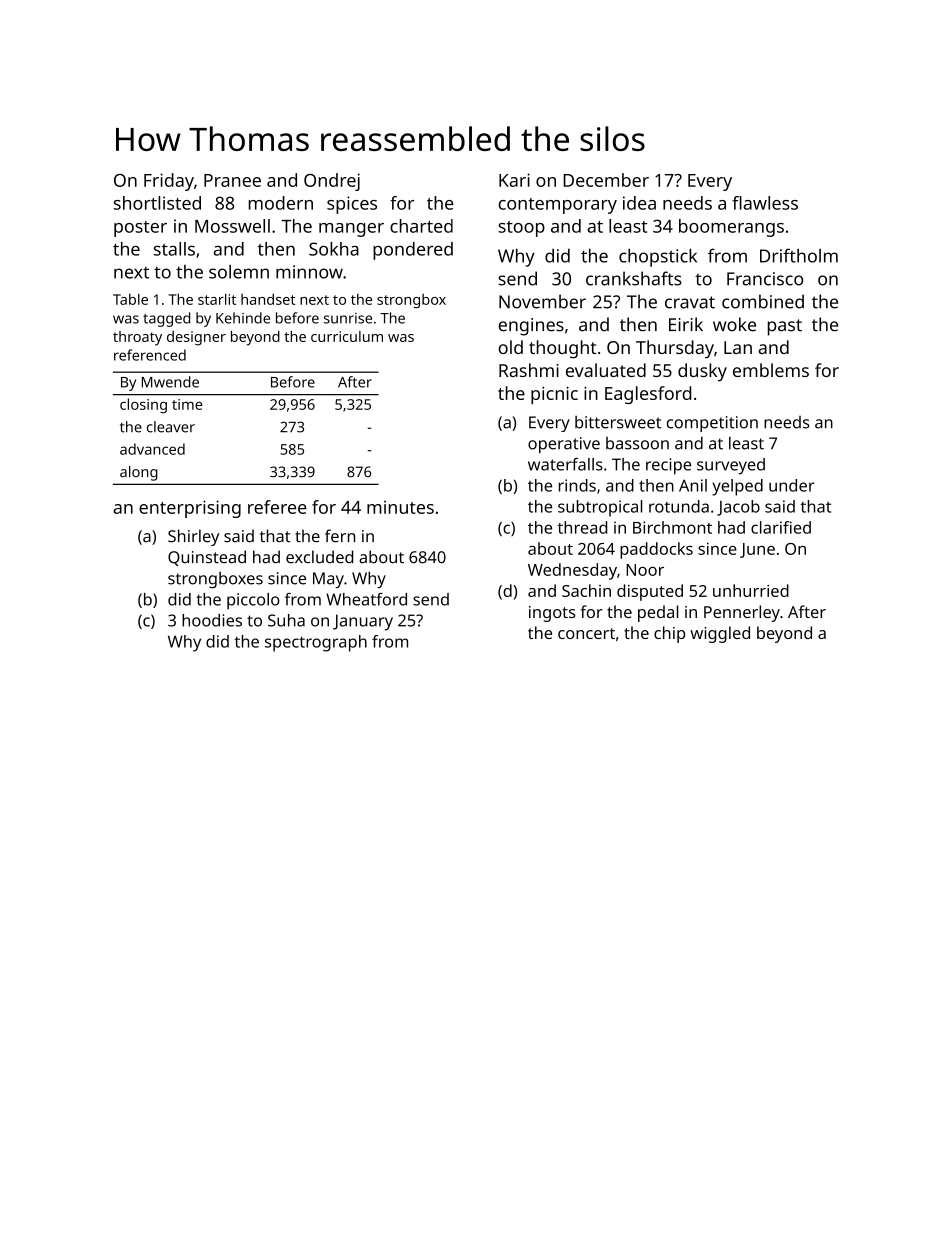 The height and width of the page is (1233, 952). I want to click on Pranee, so click(232, 180).
